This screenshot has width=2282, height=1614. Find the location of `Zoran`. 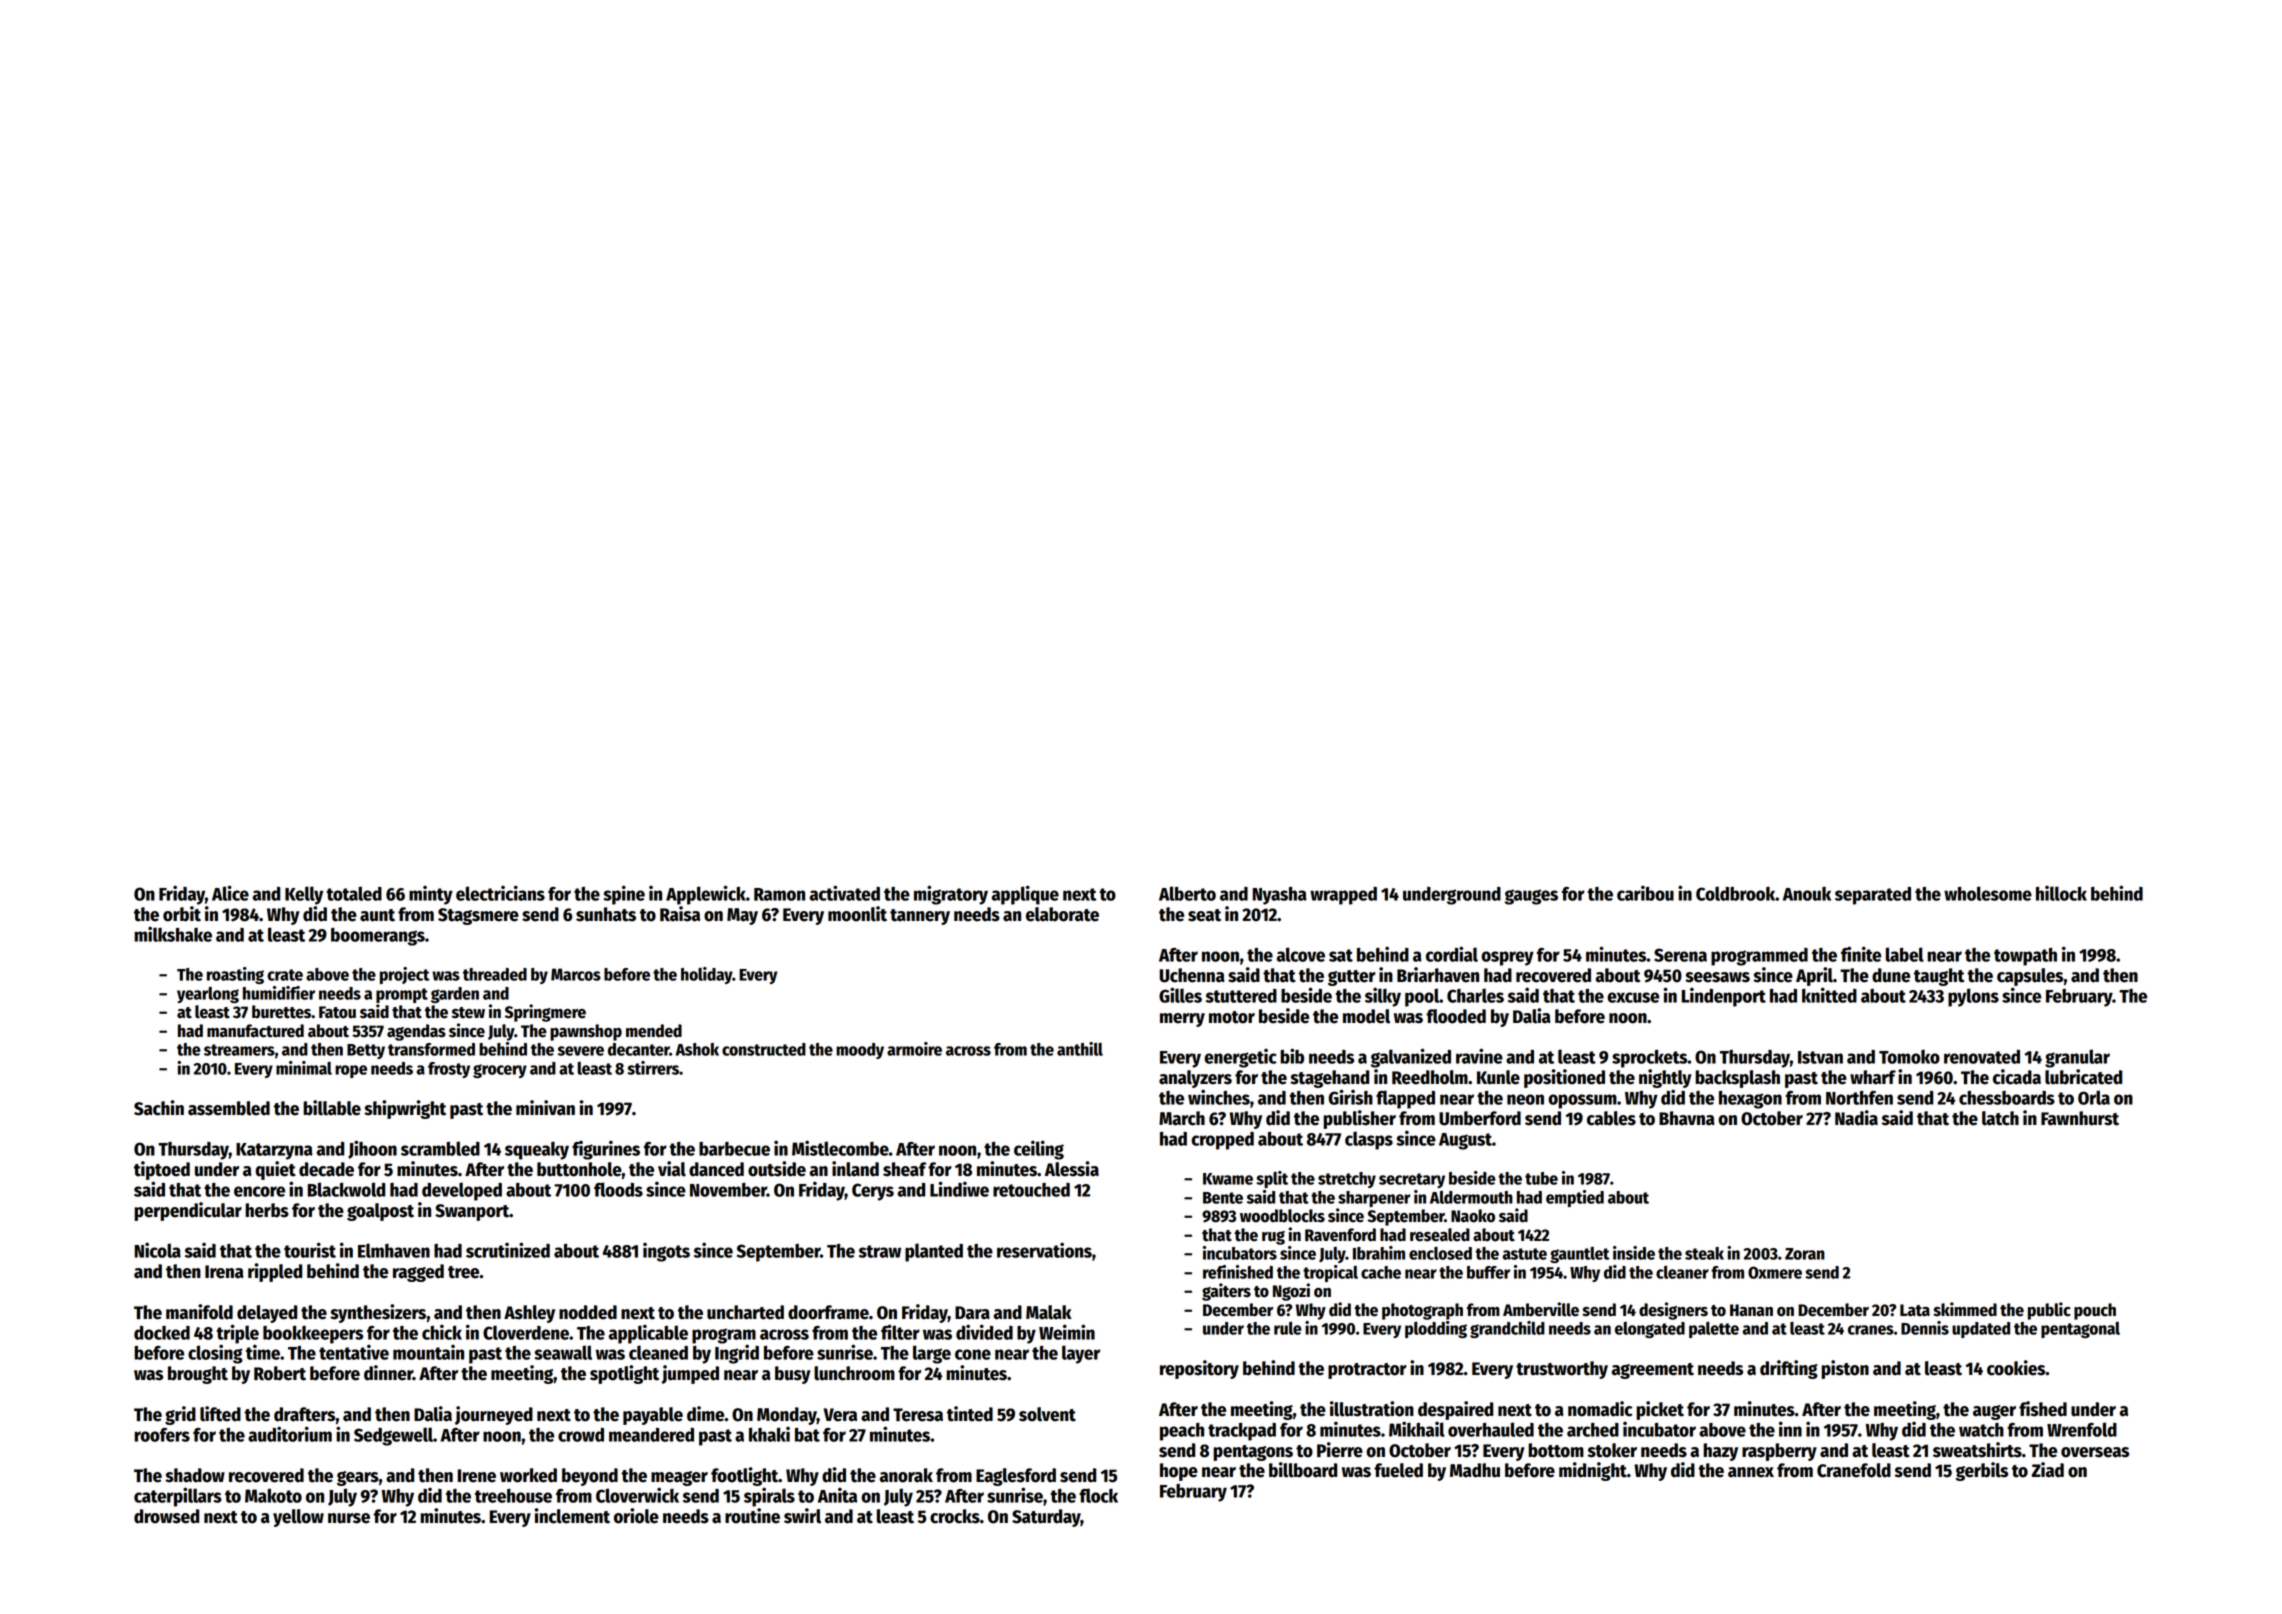

Zoran is located at coordinates (1805, 1254).
